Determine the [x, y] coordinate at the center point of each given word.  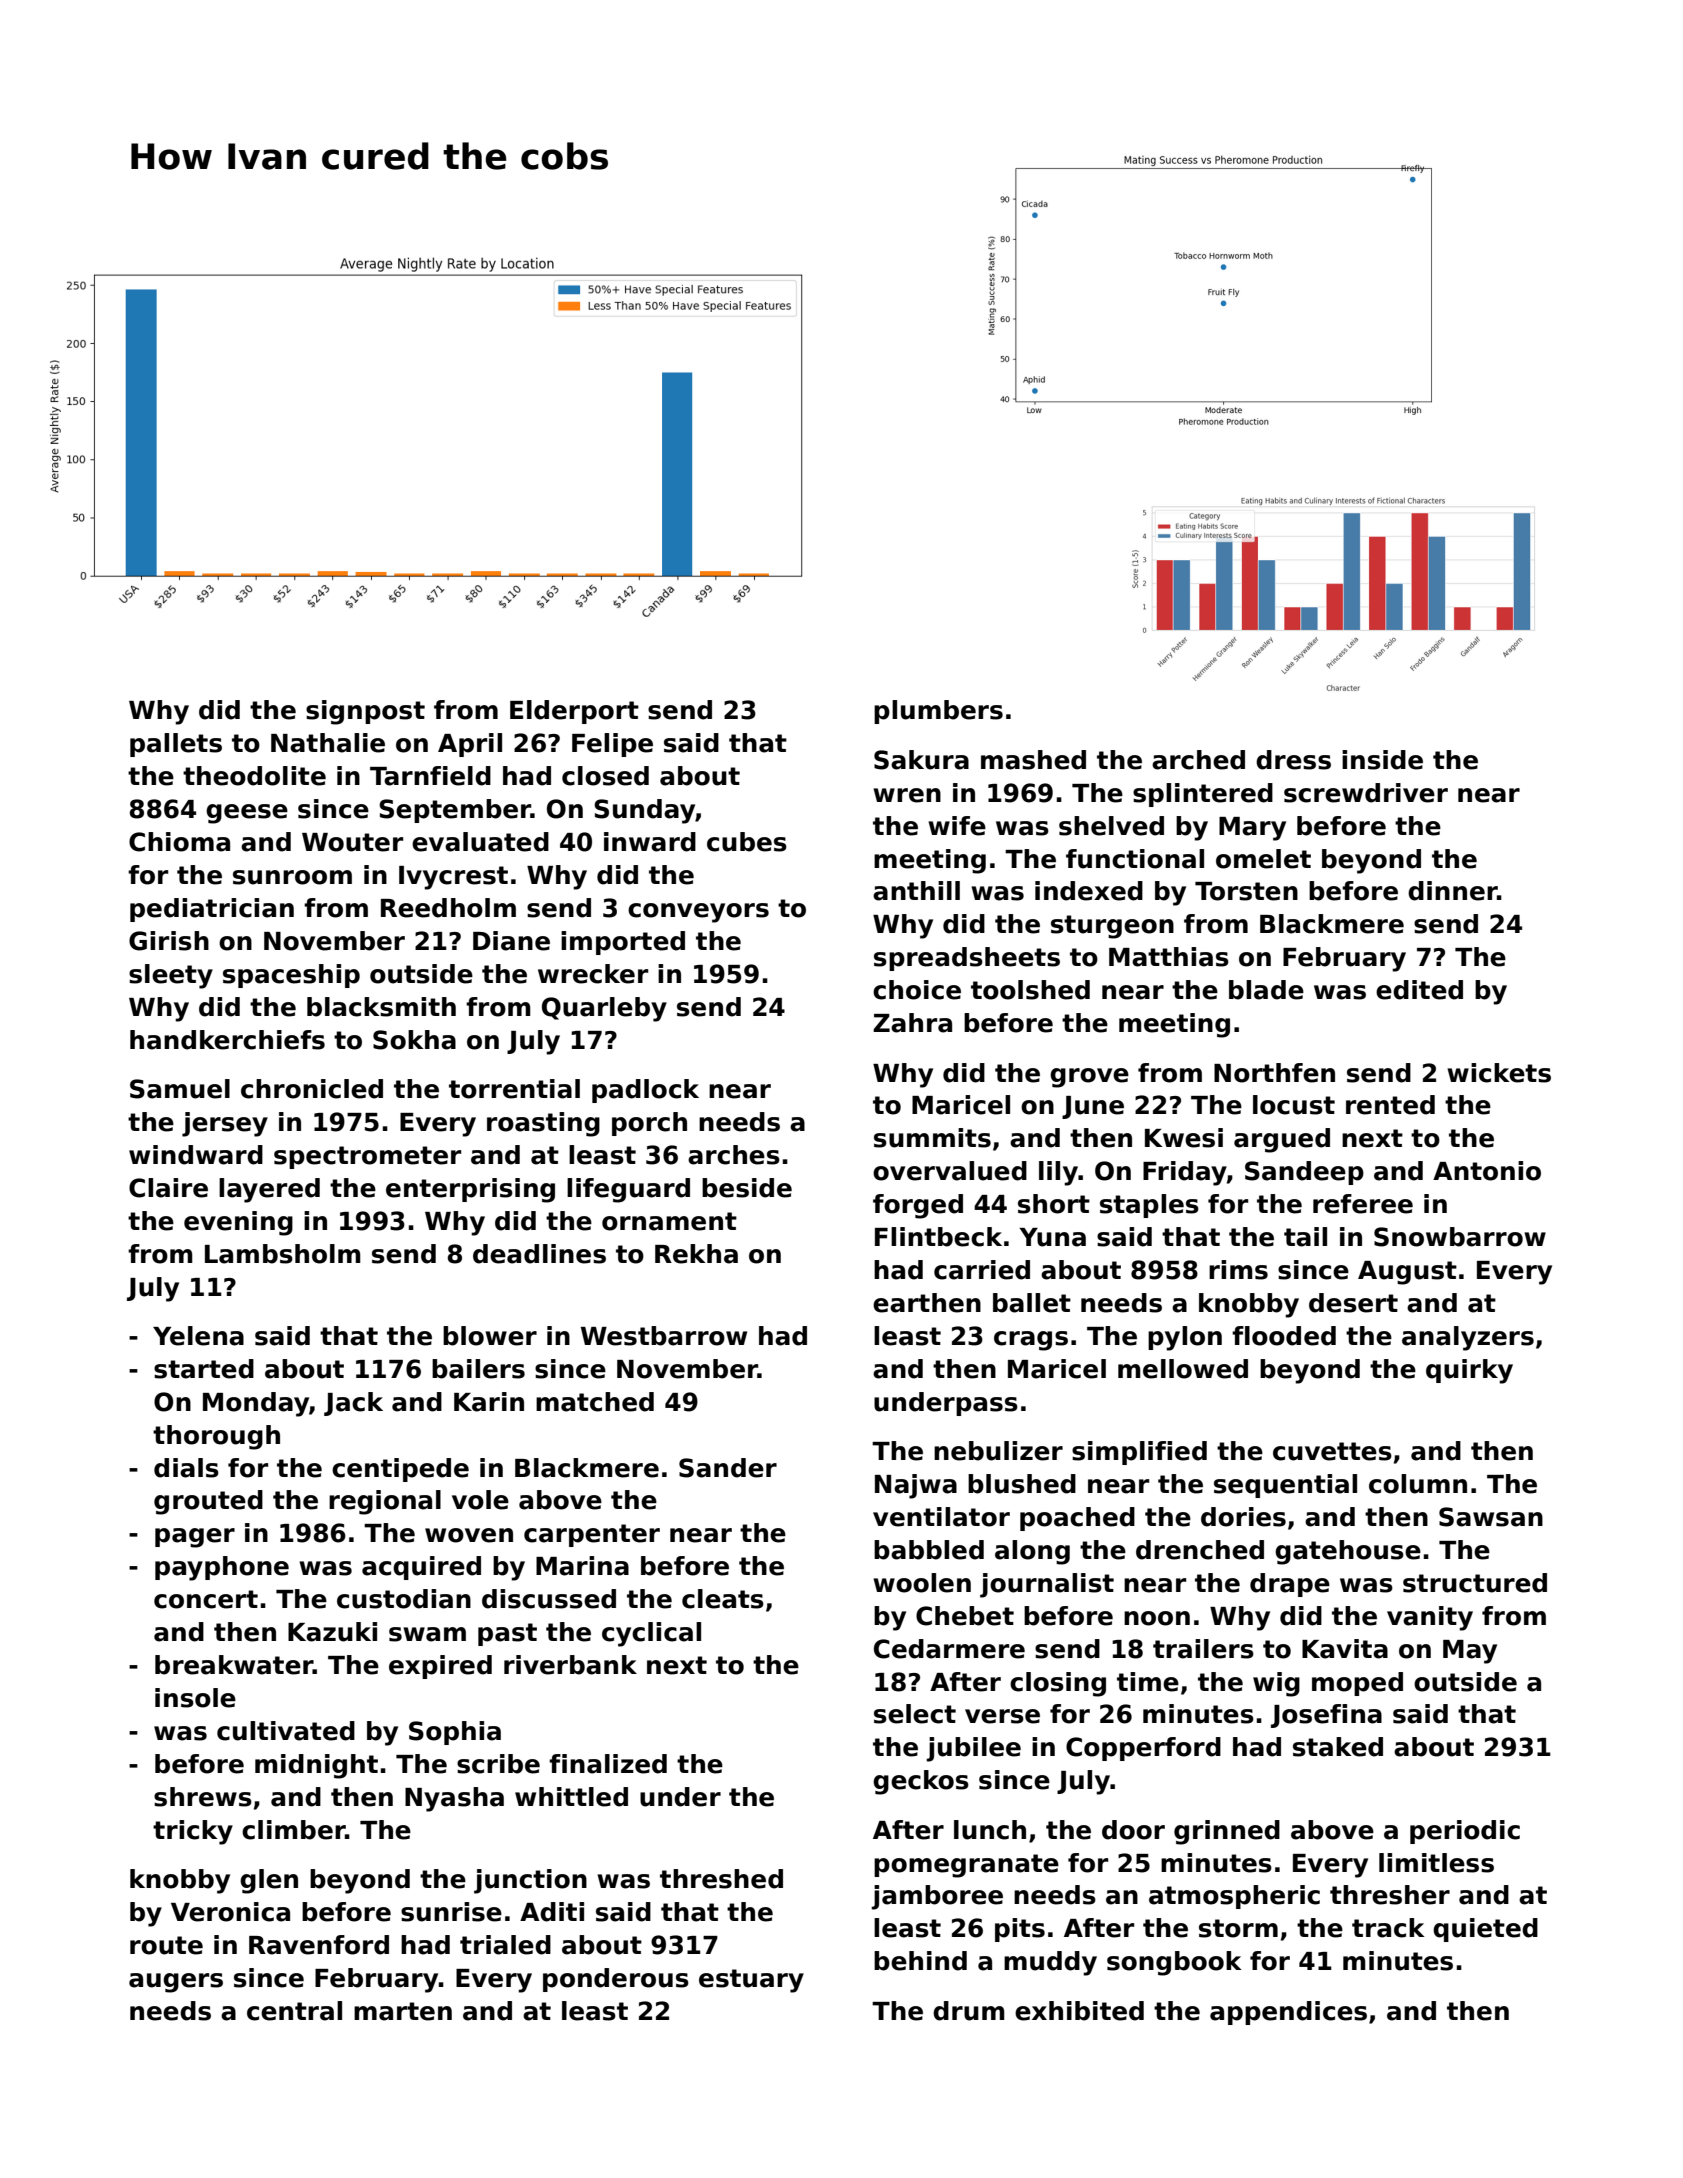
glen [269, 1881]
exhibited [1079, 2011]
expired [440, 1667]
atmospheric [1234, 1897]
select [915, 1714]
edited [1419, 990]
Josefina [1326, 1716]
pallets [176, 745]
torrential [514, 1089]
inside [1382, 760]
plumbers [938, 712]
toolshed [1030, 990]
